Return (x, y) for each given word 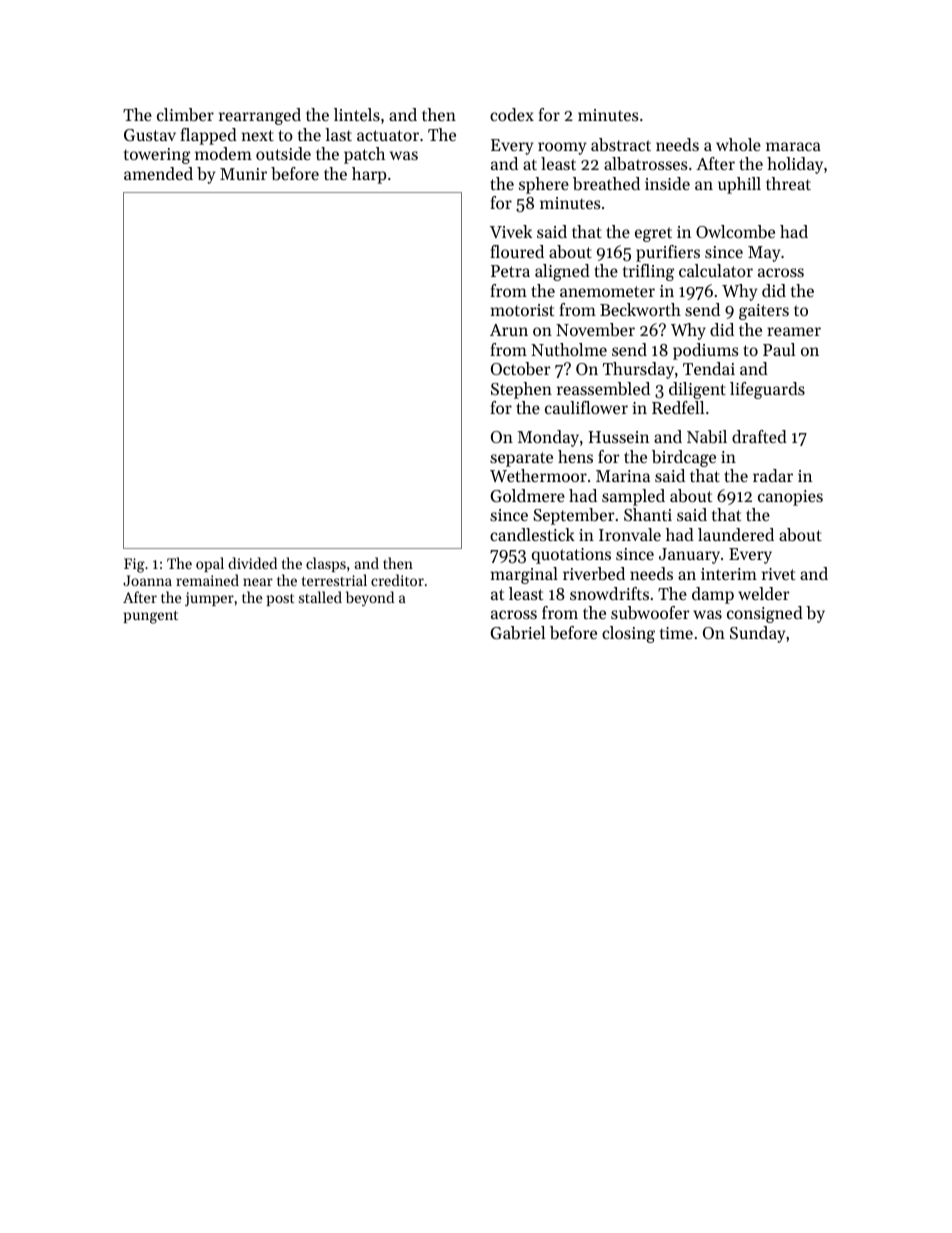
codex (512, 114)
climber (185, 114)
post (280, 600)
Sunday (757, 634)
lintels (357, 114)
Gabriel (517, 632)
